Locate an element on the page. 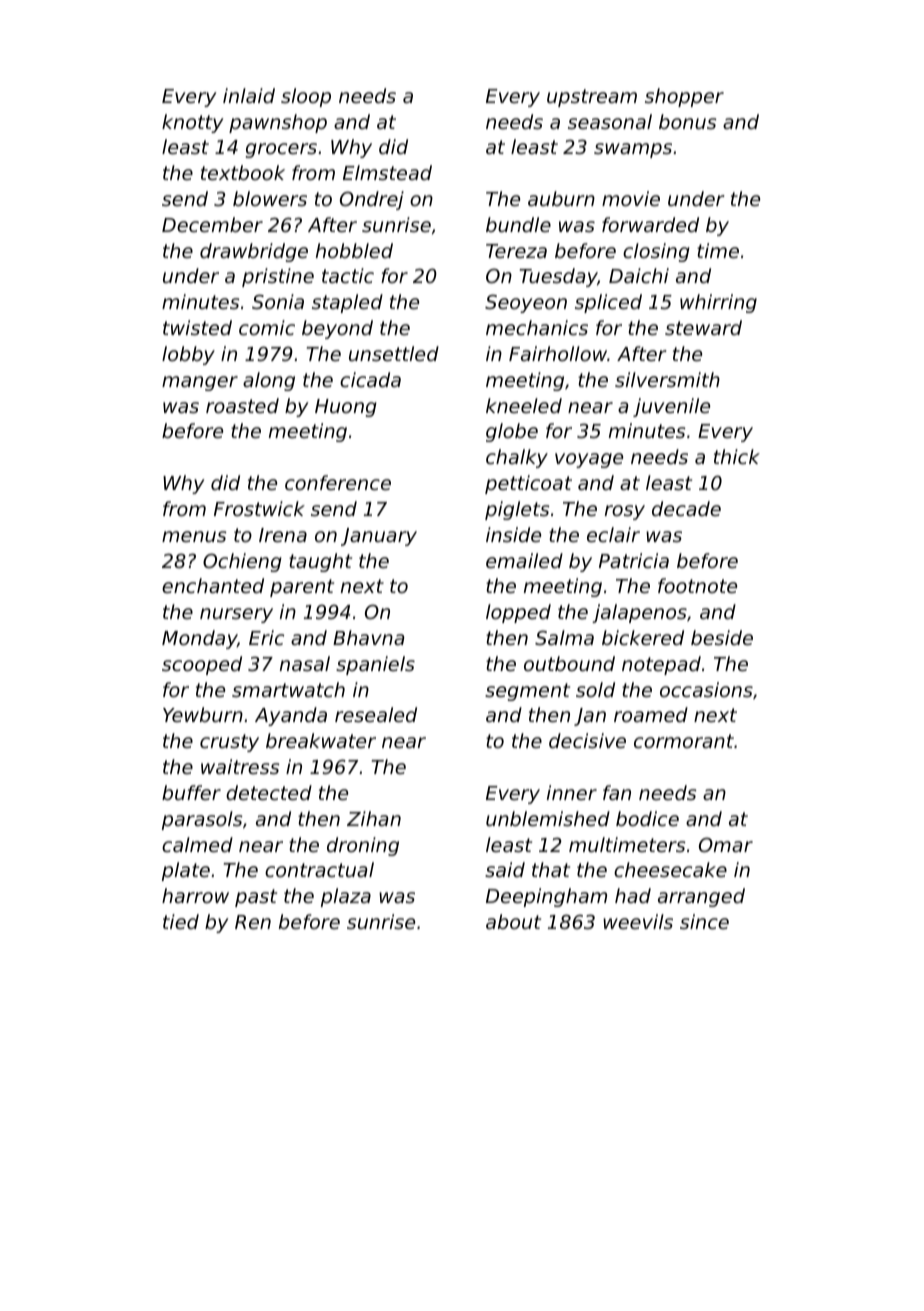 This document has width=924, height=1311. whirring is located at coordinates (718, 303).
